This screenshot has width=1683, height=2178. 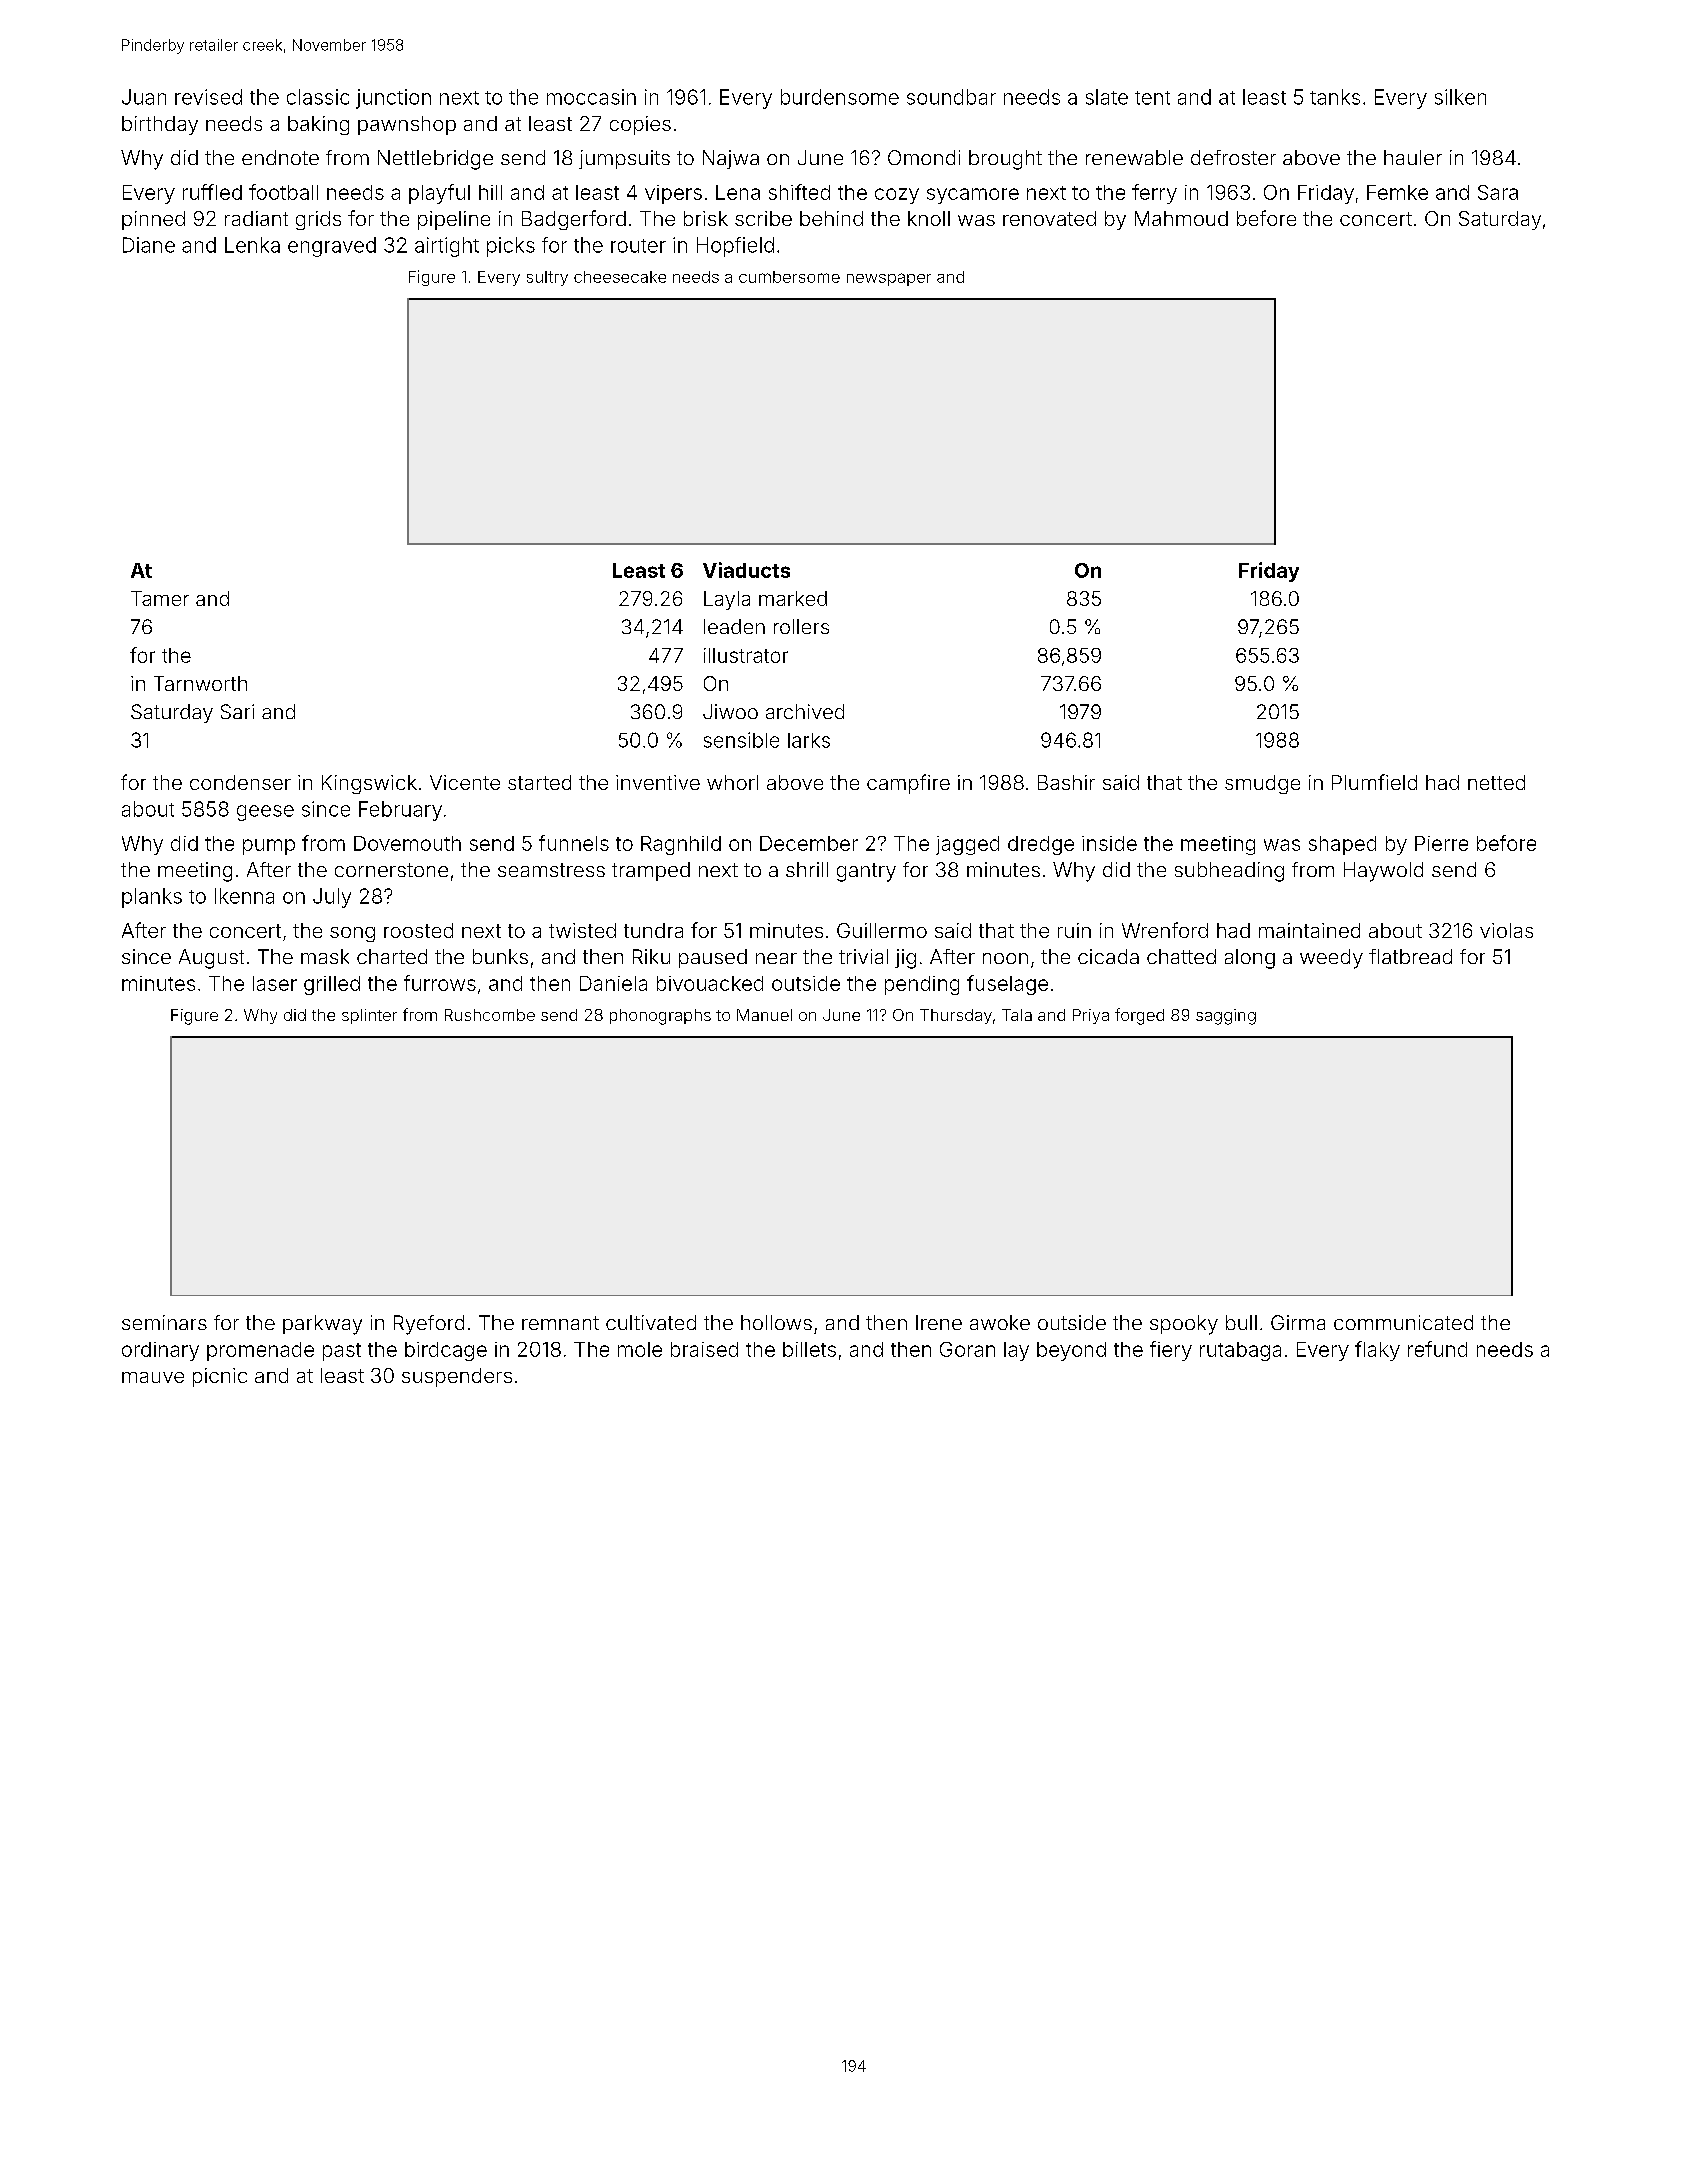 What do you see at coordinates (922, 985) in the screenshot?
I see `pending` at bounding box center [922, 985].
